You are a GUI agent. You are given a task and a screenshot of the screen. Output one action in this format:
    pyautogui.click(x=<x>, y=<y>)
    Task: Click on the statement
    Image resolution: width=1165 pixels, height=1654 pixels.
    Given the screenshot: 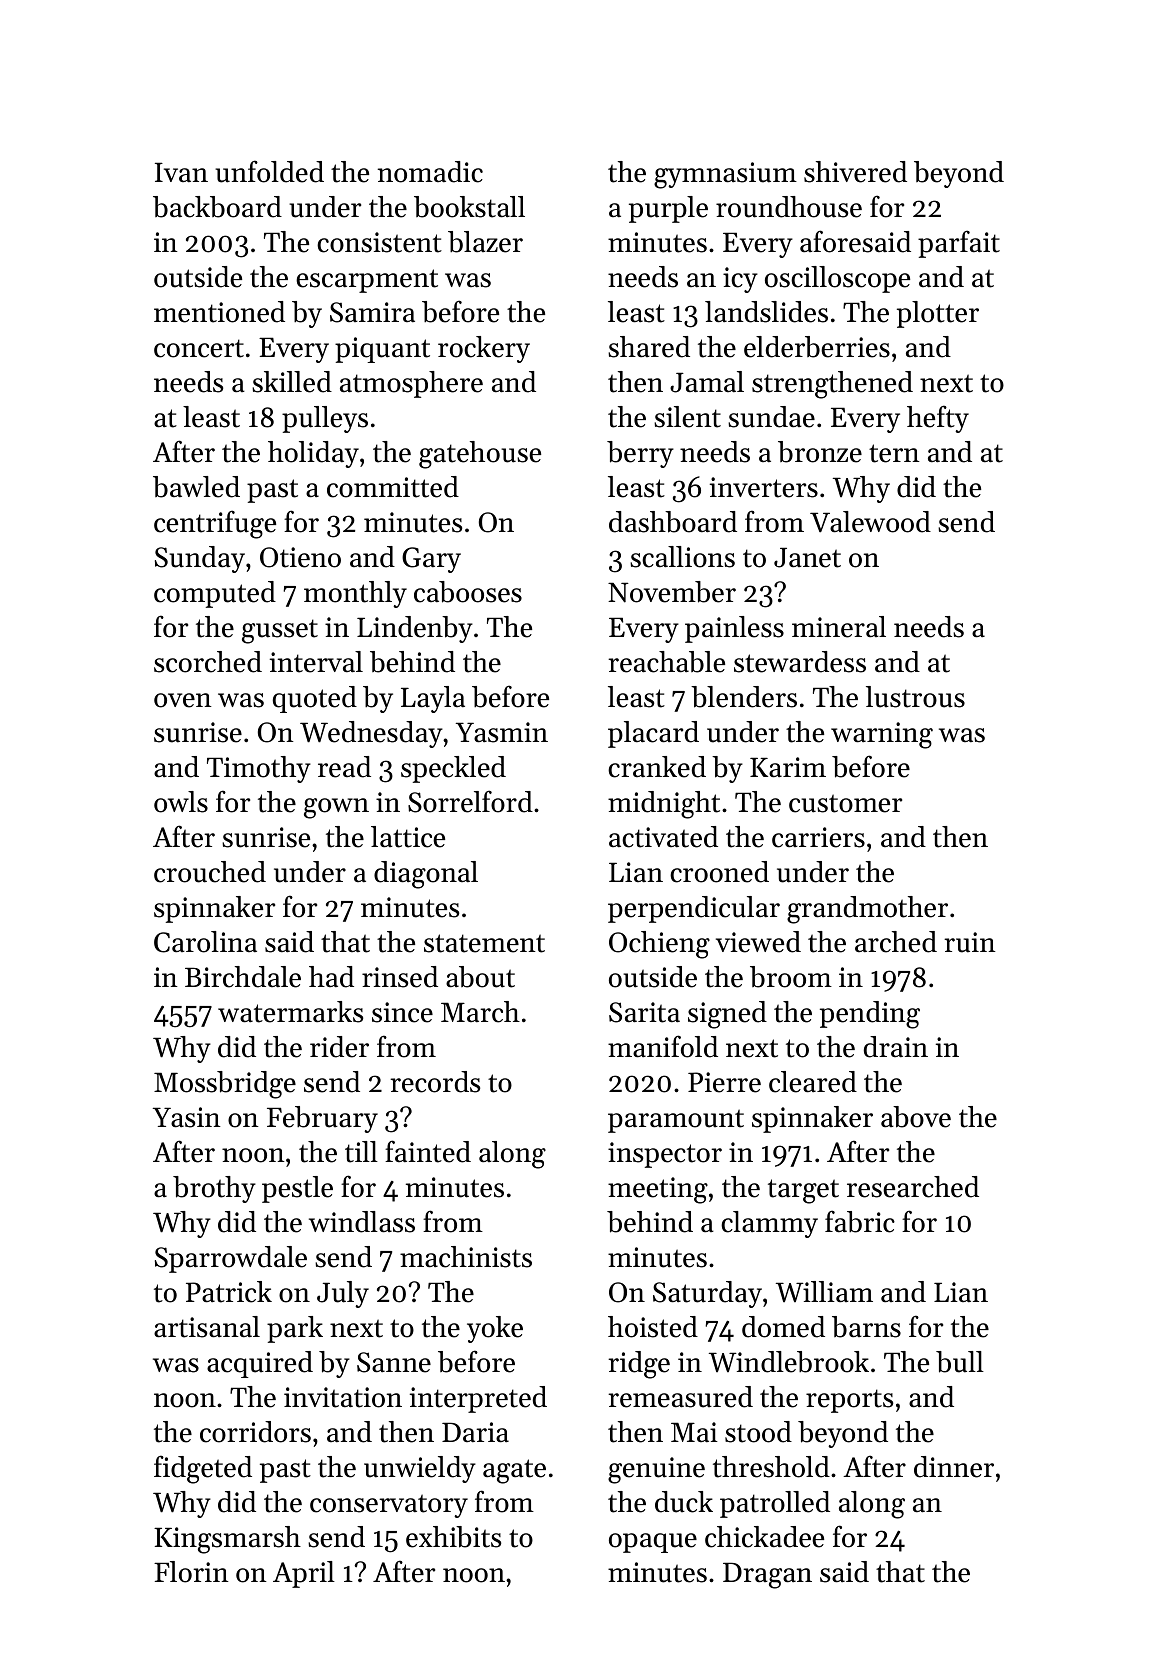 What is the action you would take?
    pyautogui.click(x=484, y=943)
